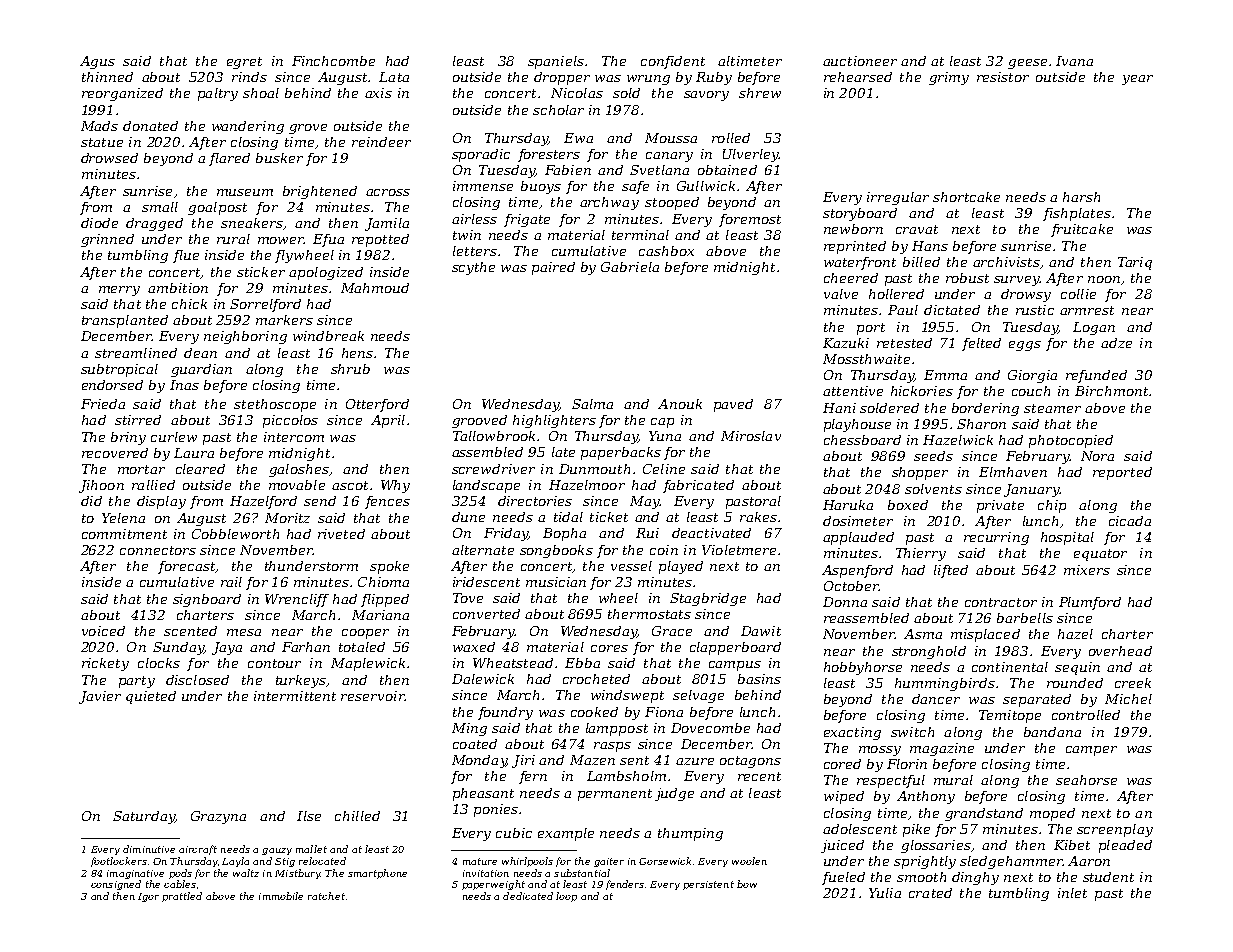 This screenshot has height=952, width=1233. What do you see at coordinates (483, 186) in the screenshot?
I see `immense` at bounding box center [483, 186].
